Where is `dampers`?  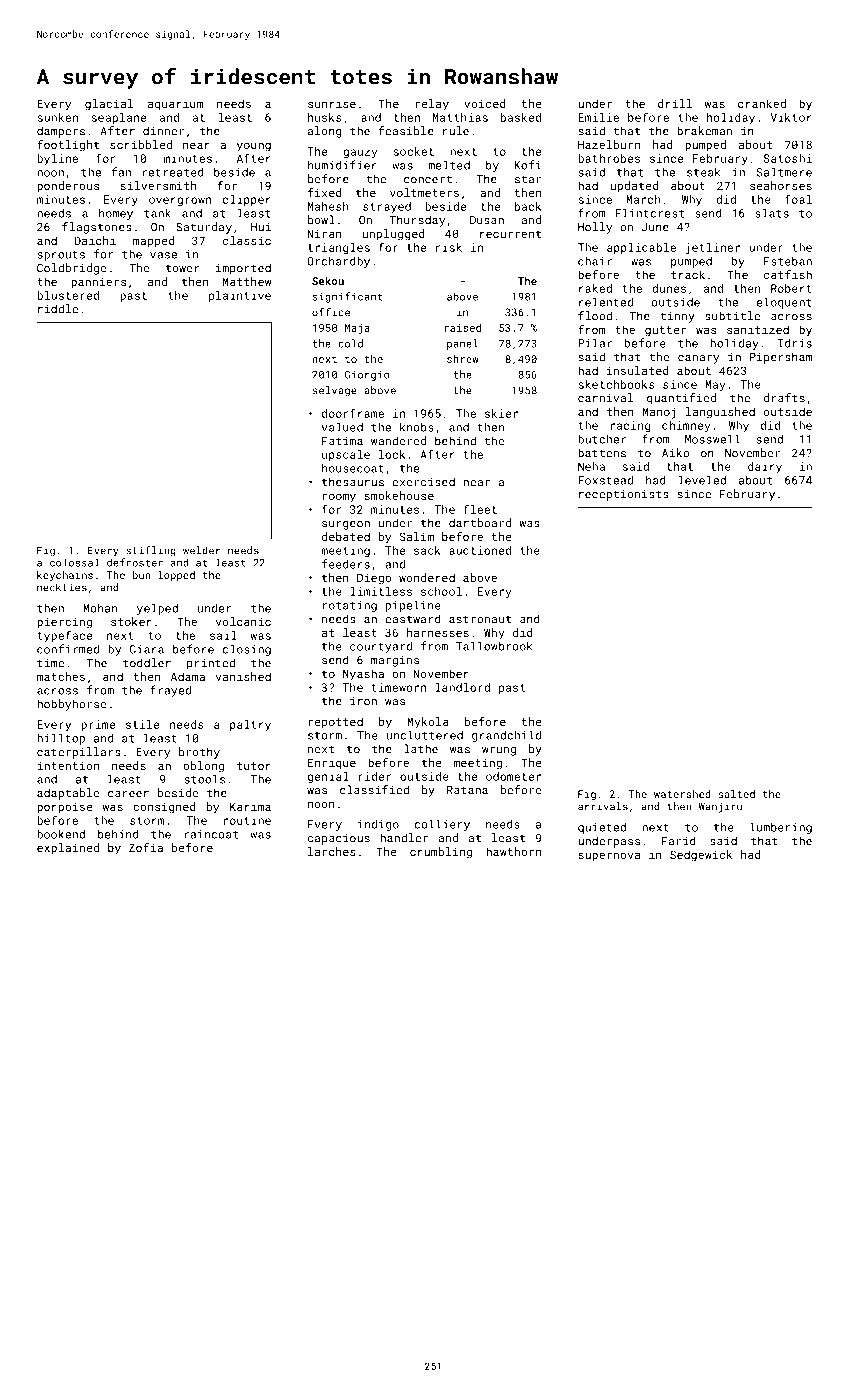 dampers is located at coordinates (61, 132).
